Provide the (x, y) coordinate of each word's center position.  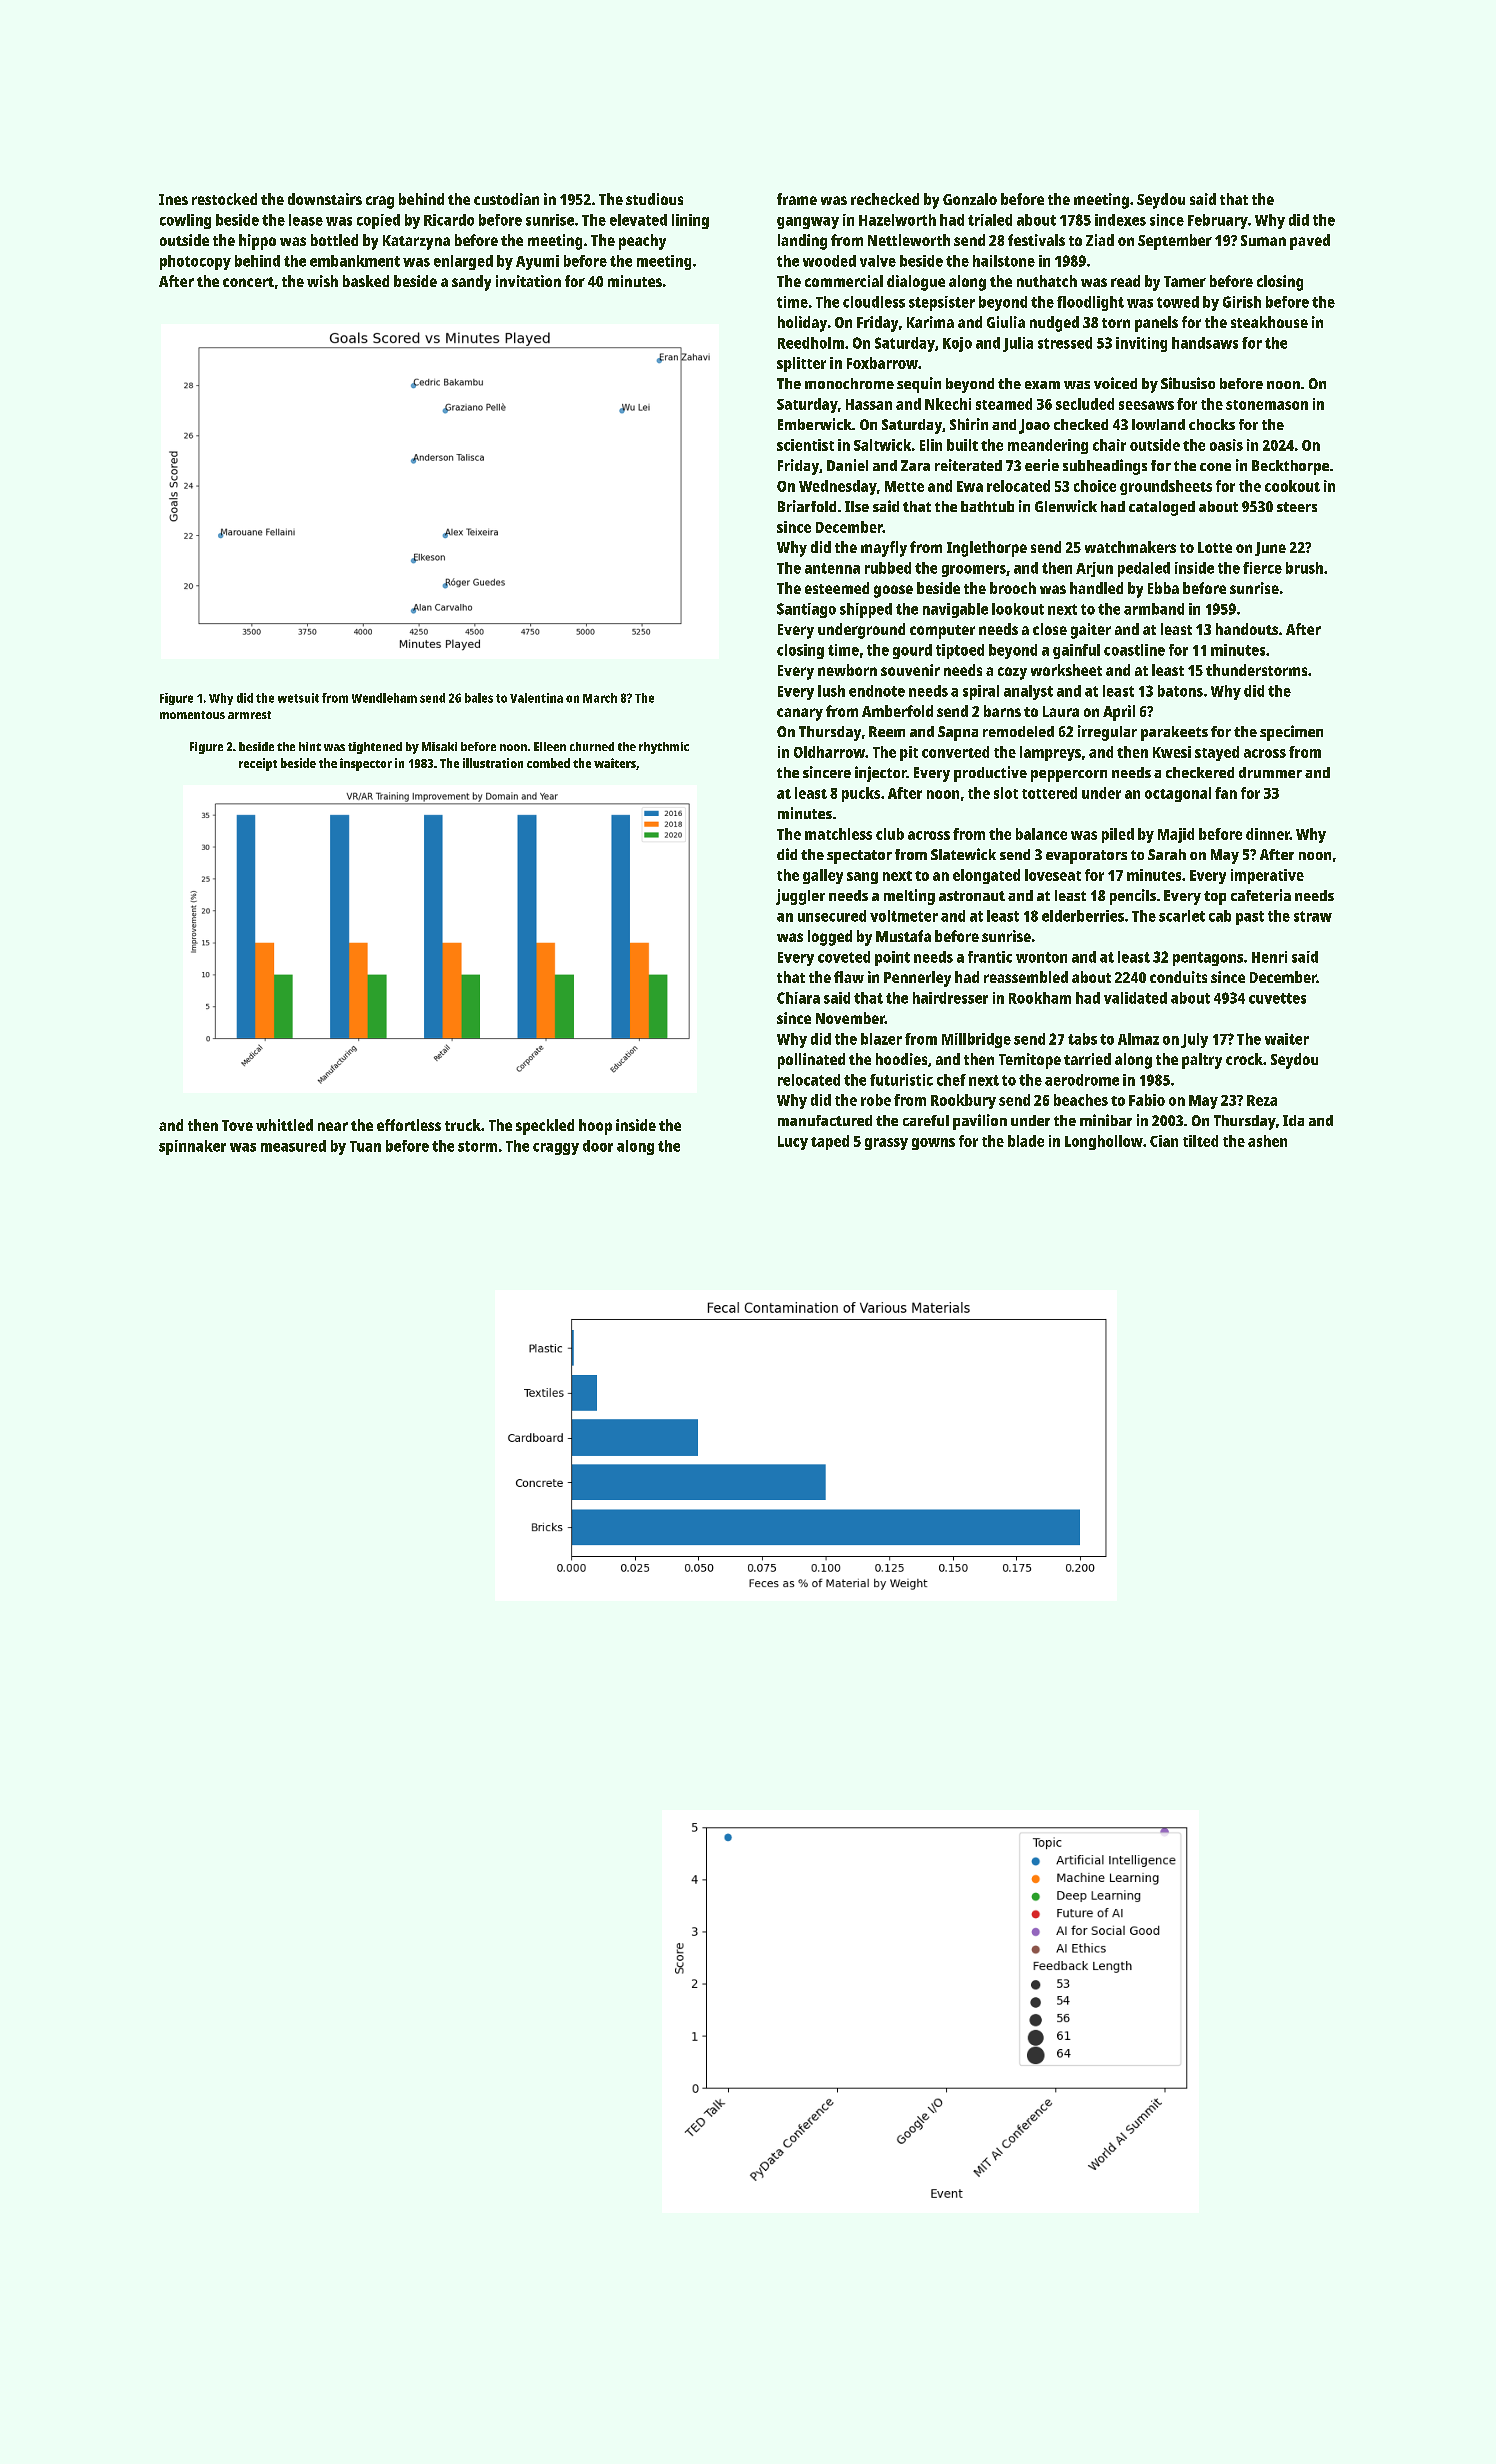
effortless (409, 1125)
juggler (800, 897)
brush (1304, 568)
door (598, 1146)
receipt (258, 764)
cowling (185, 221)
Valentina (536, 698)
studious (654, 199)
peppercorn (1069, 776)
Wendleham (384, 698)
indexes (1120, 220)
